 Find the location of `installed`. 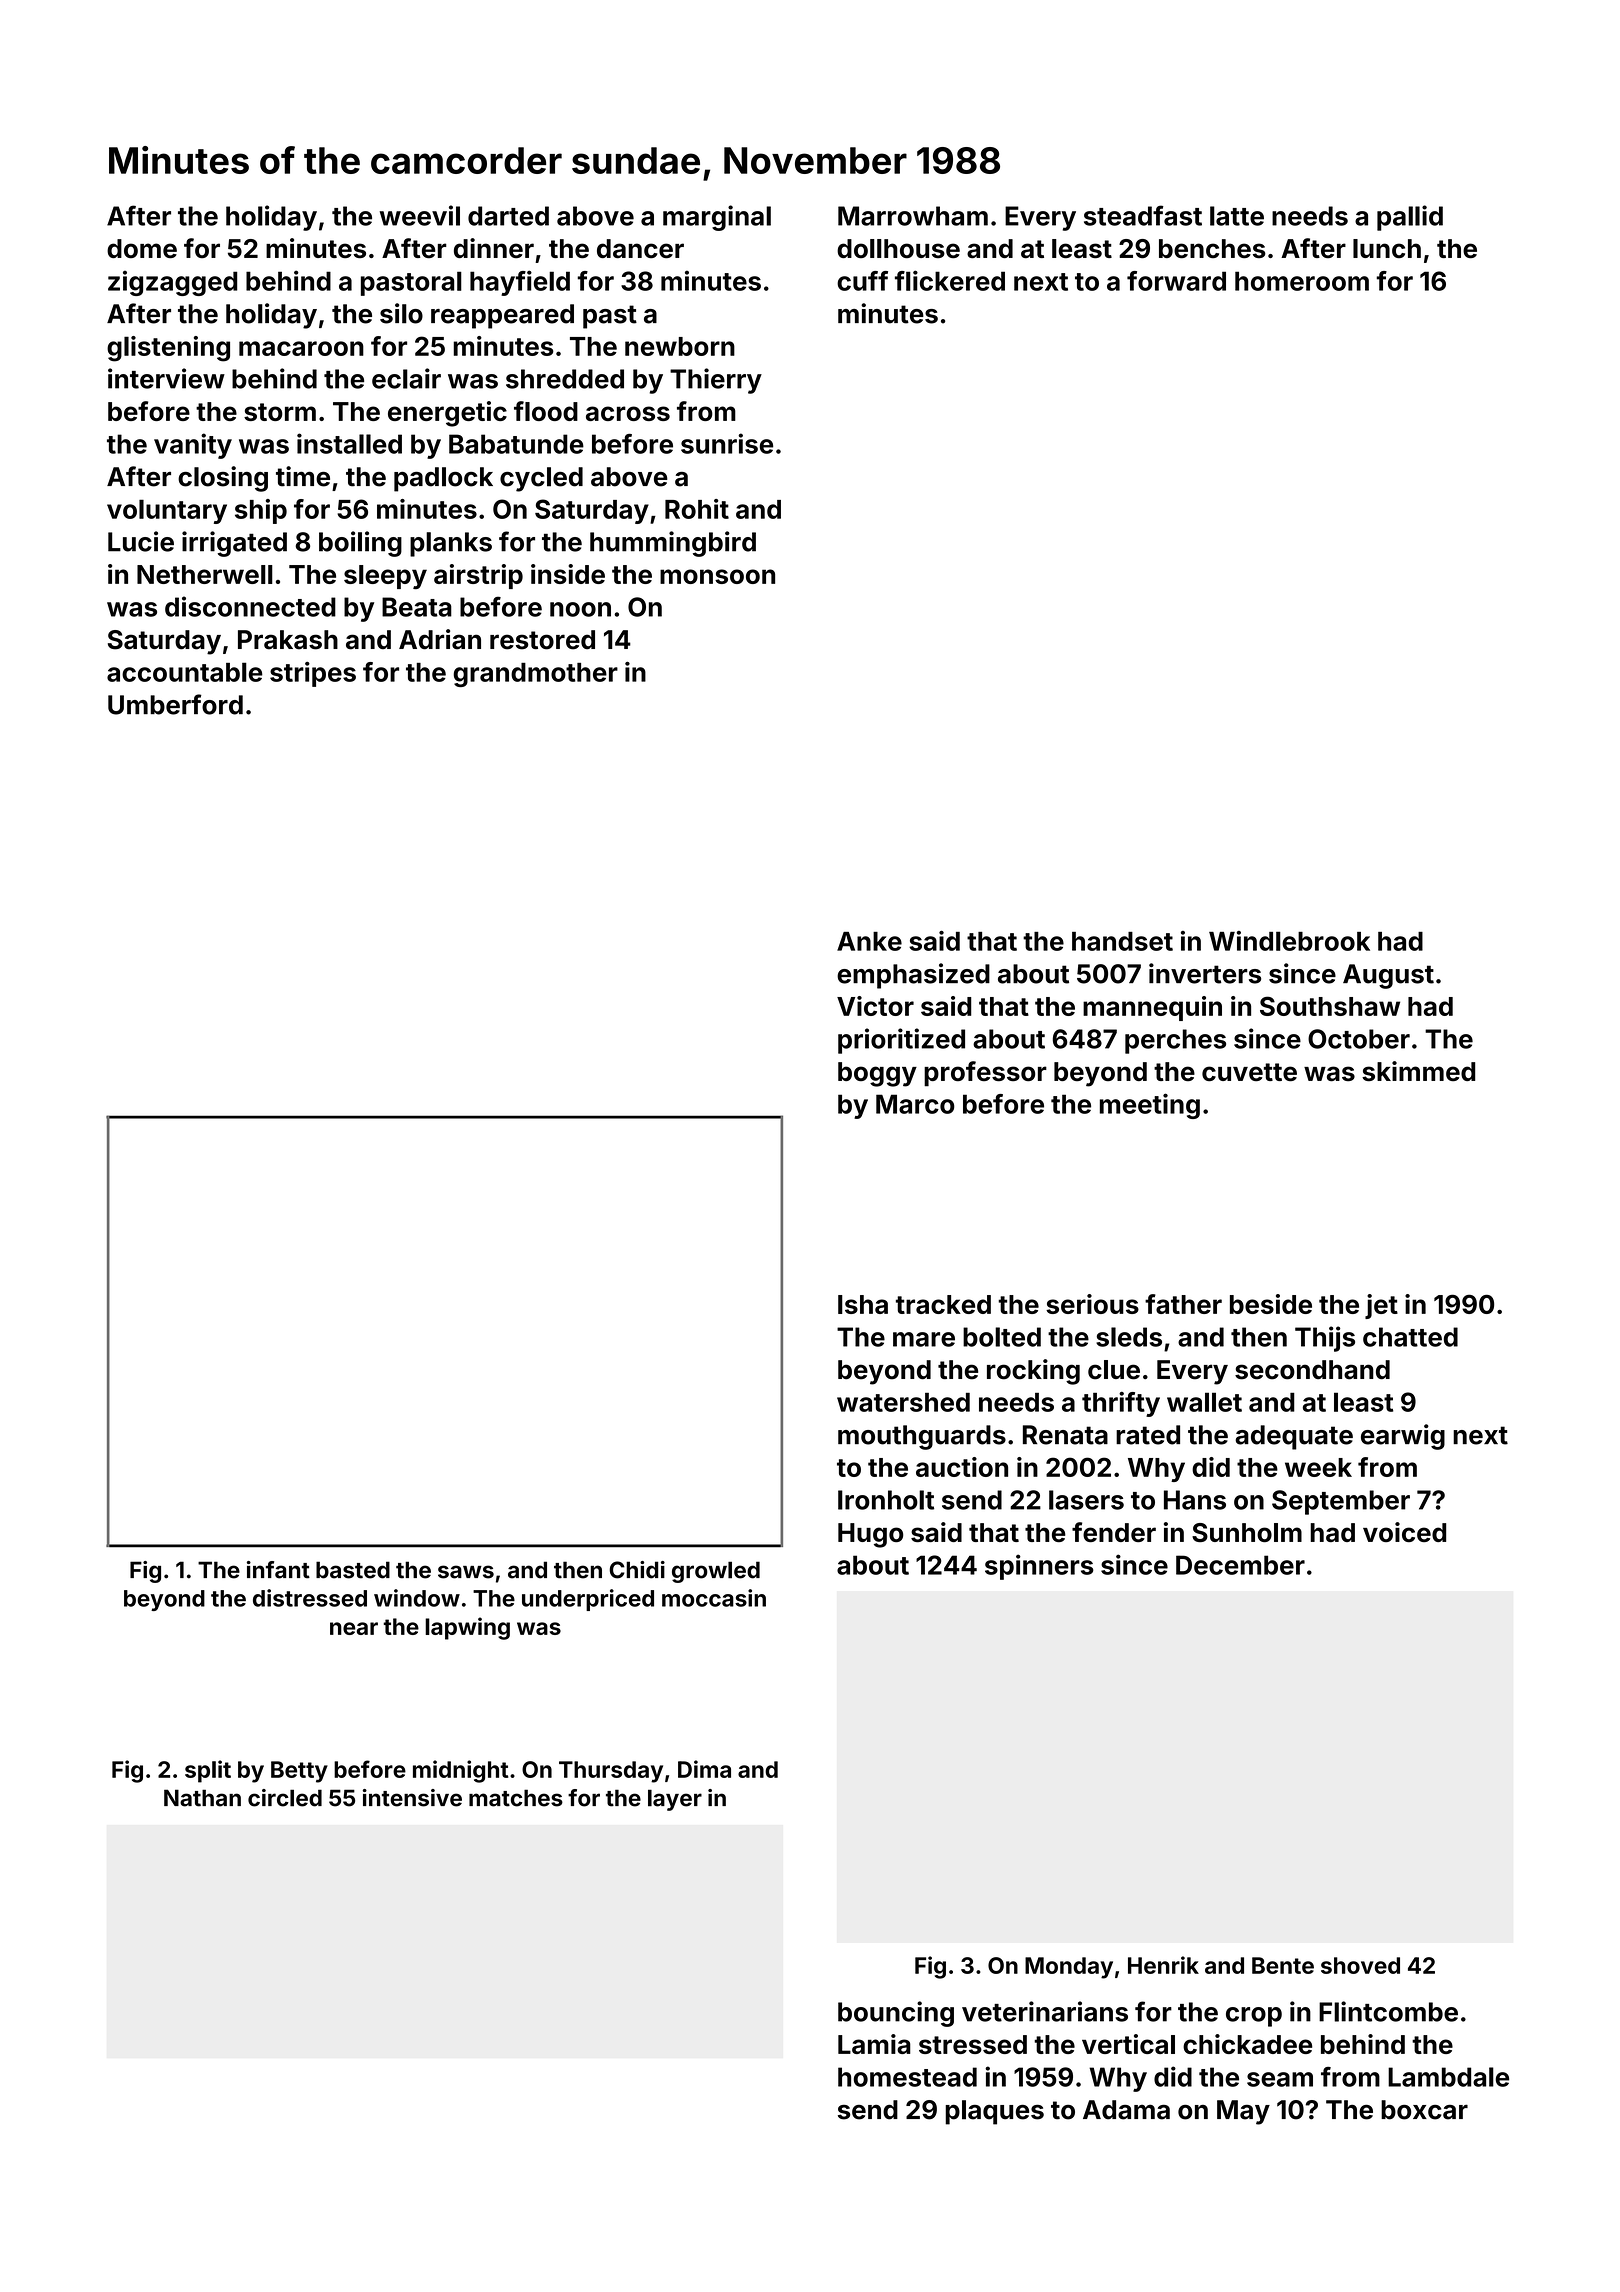

installed is located at coordinates (349, 443).
